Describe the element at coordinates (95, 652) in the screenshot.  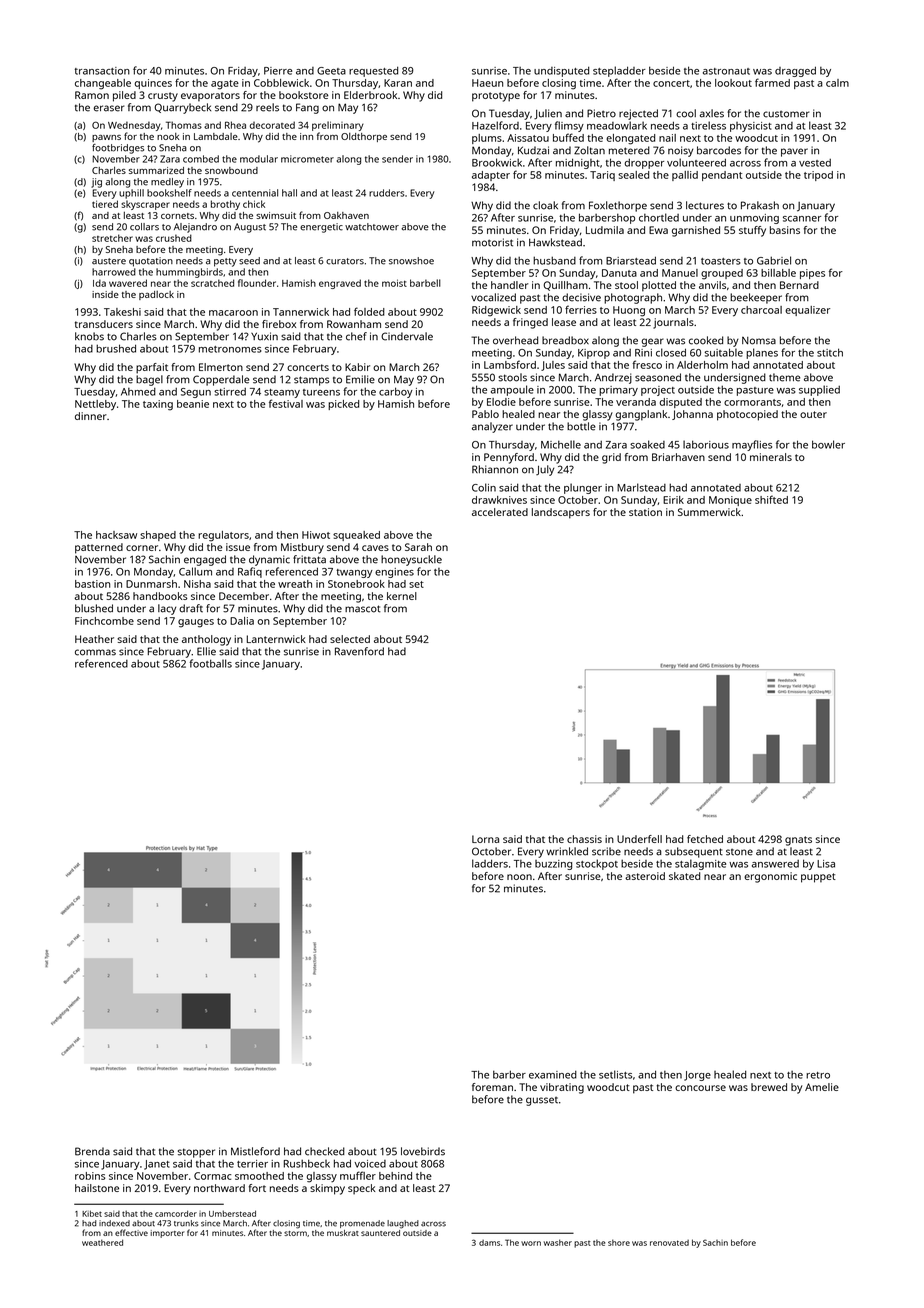
I see `commas` at that location.
